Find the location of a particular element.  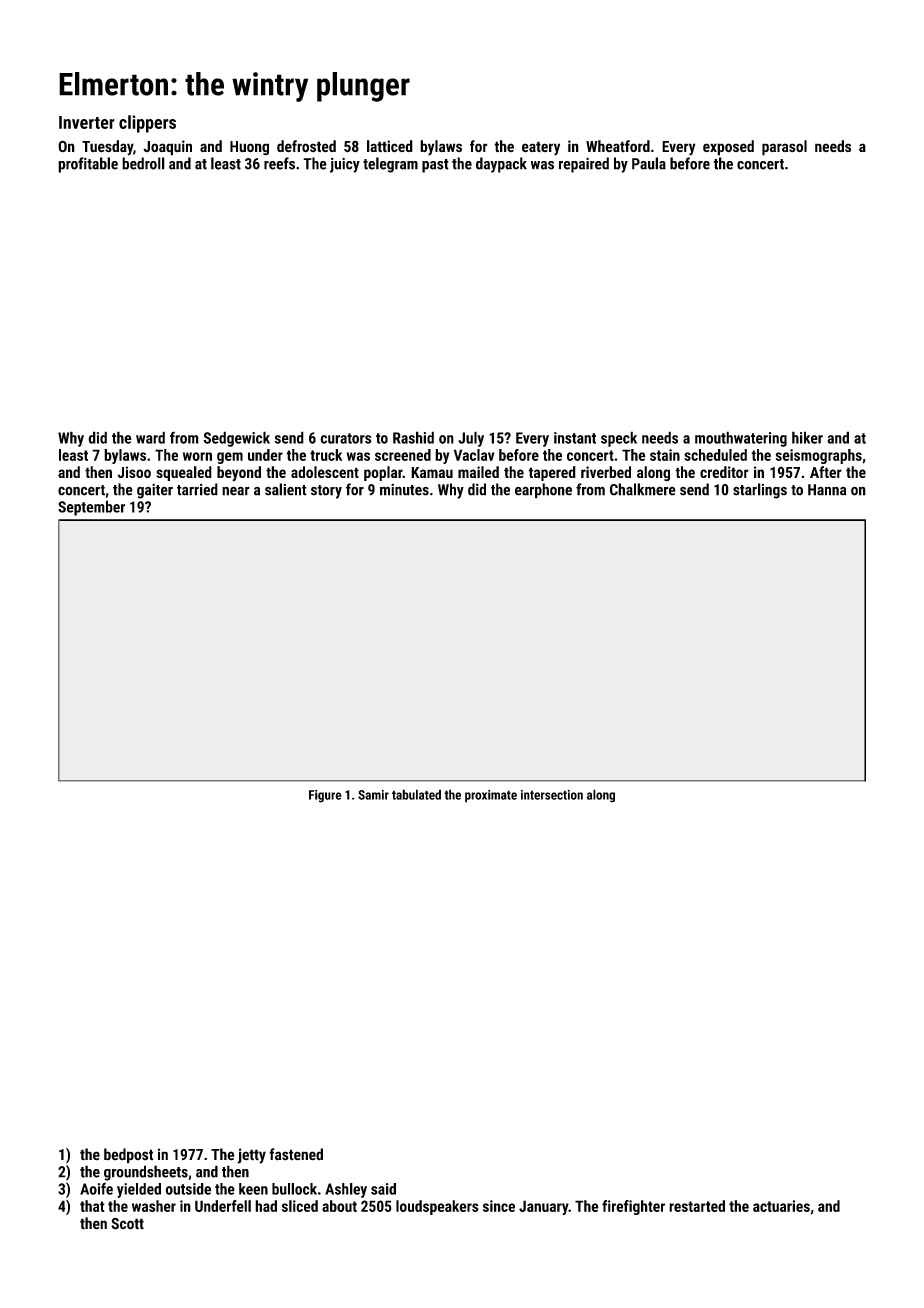

hiker is located at coordinates (807, 437).
